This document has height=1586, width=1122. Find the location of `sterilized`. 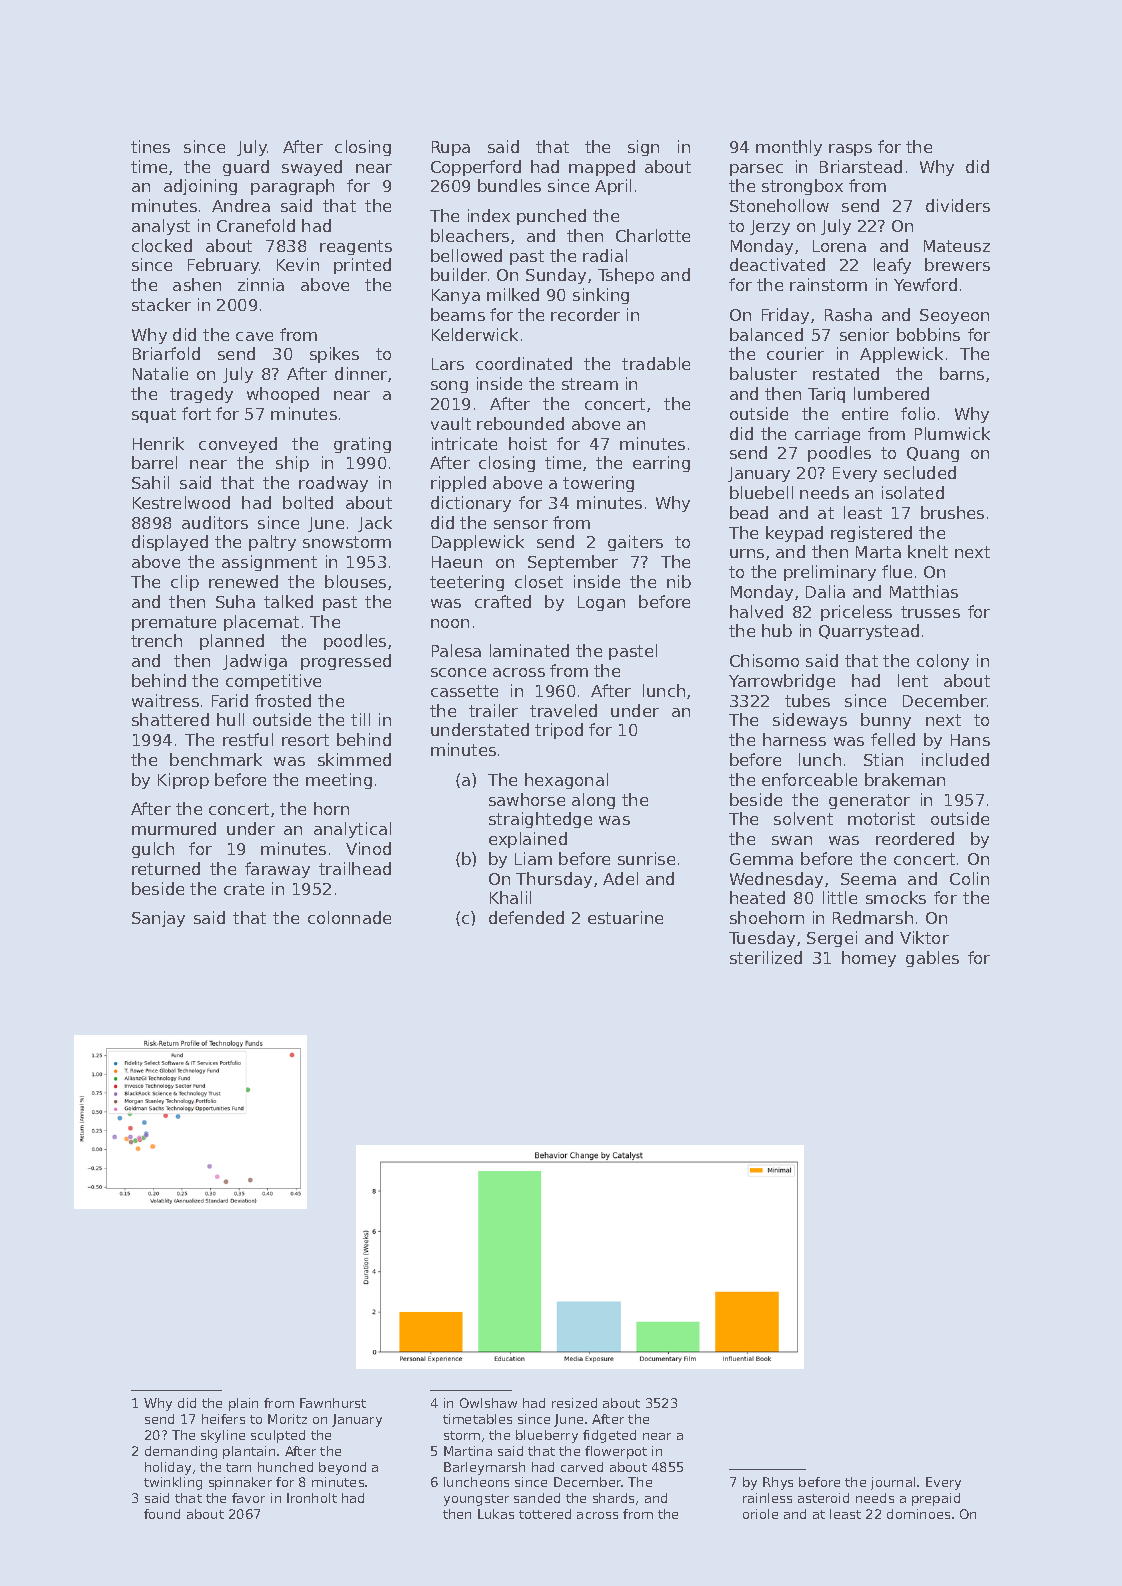

sterilized is located at coordinates (766, 957).
